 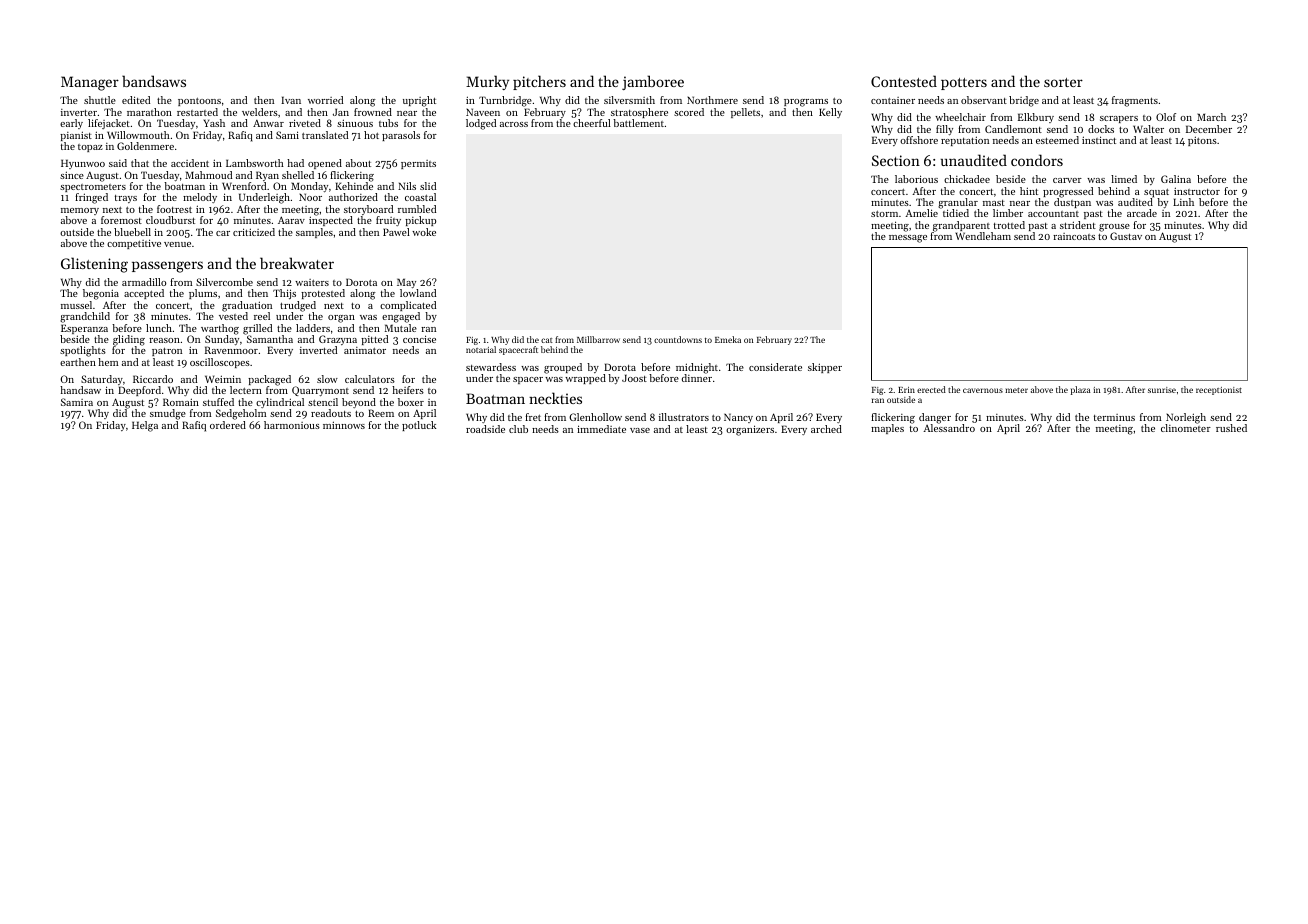 I want to click on minnows, so click(x=344, y=425).
